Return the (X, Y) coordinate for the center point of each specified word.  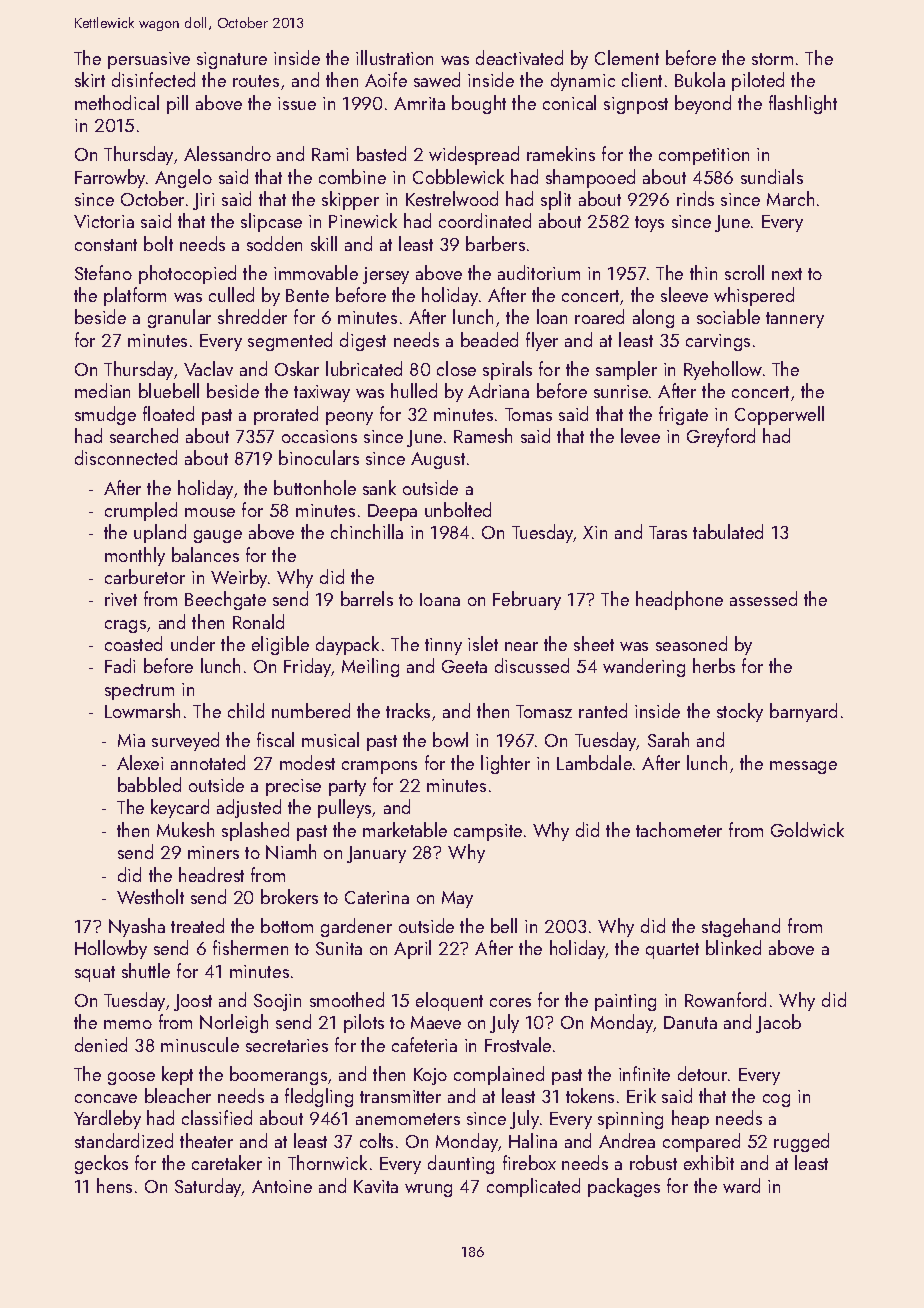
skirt (90, 79)
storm (772, 59)
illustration (394, 57)
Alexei (140, 762)
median (102, 390)
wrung (428, 1190)
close (456, 368)
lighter (505, 764)
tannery (795, 320)
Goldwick (807, 829)
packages (624, 1187)
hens (114, 1185)
